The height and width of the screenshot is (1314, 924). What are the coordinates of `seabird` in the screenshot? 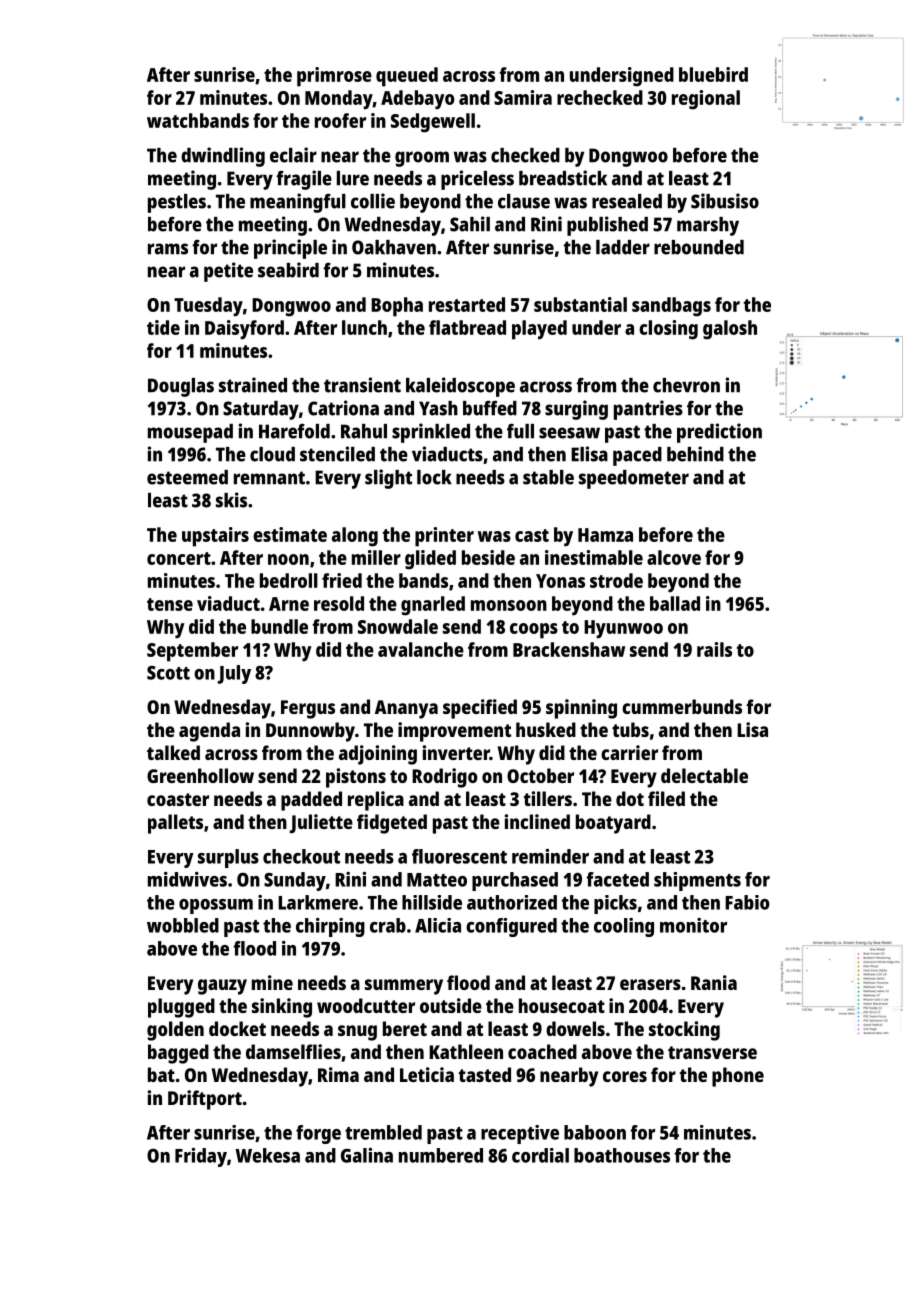 It's located at (288, 270).
